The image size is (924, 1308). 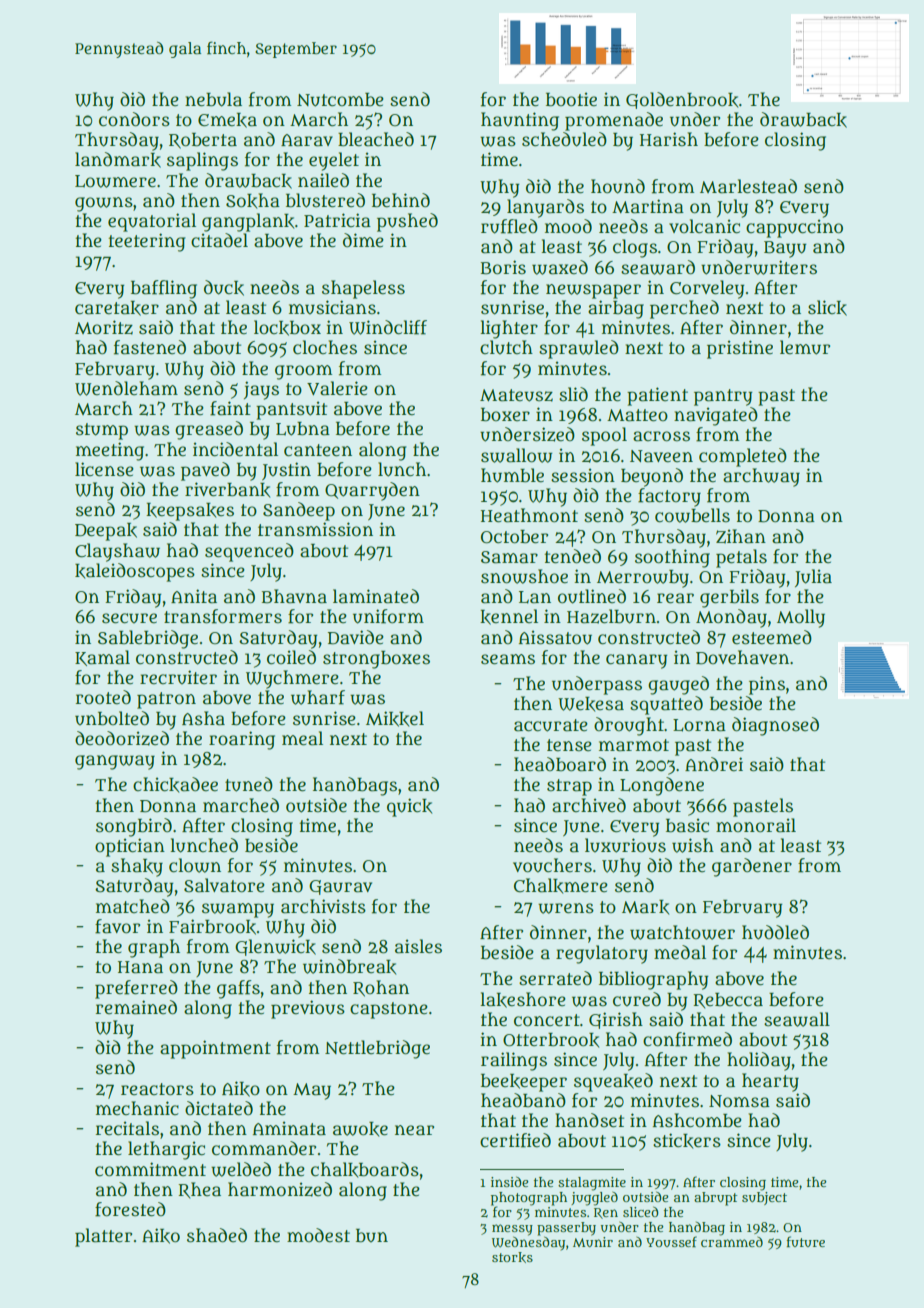 I want to click on Moritz, so click(x=104, y=327).
